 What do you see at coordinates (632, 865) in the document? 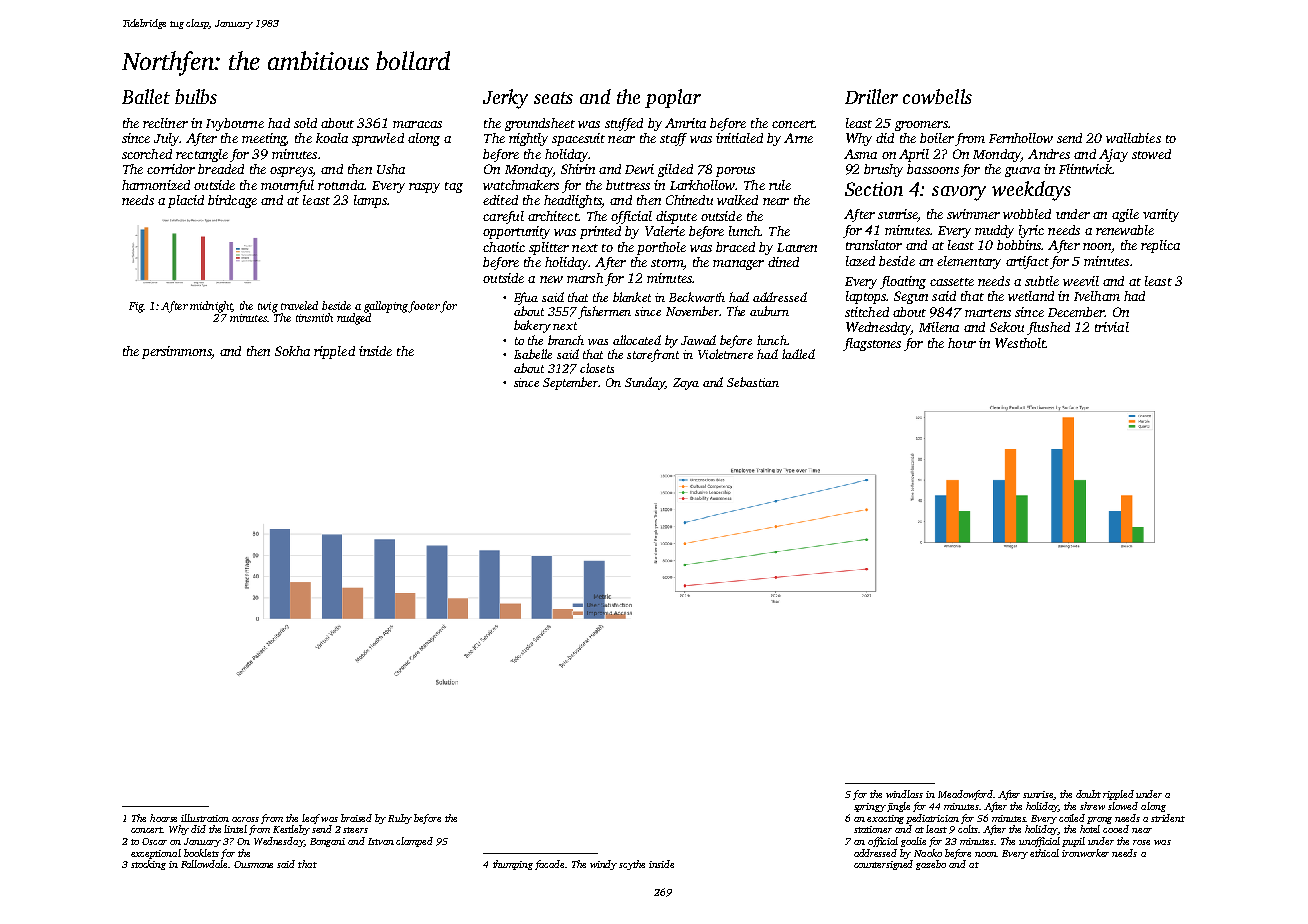
I see `scythe` at bounding box center [632, 865].
